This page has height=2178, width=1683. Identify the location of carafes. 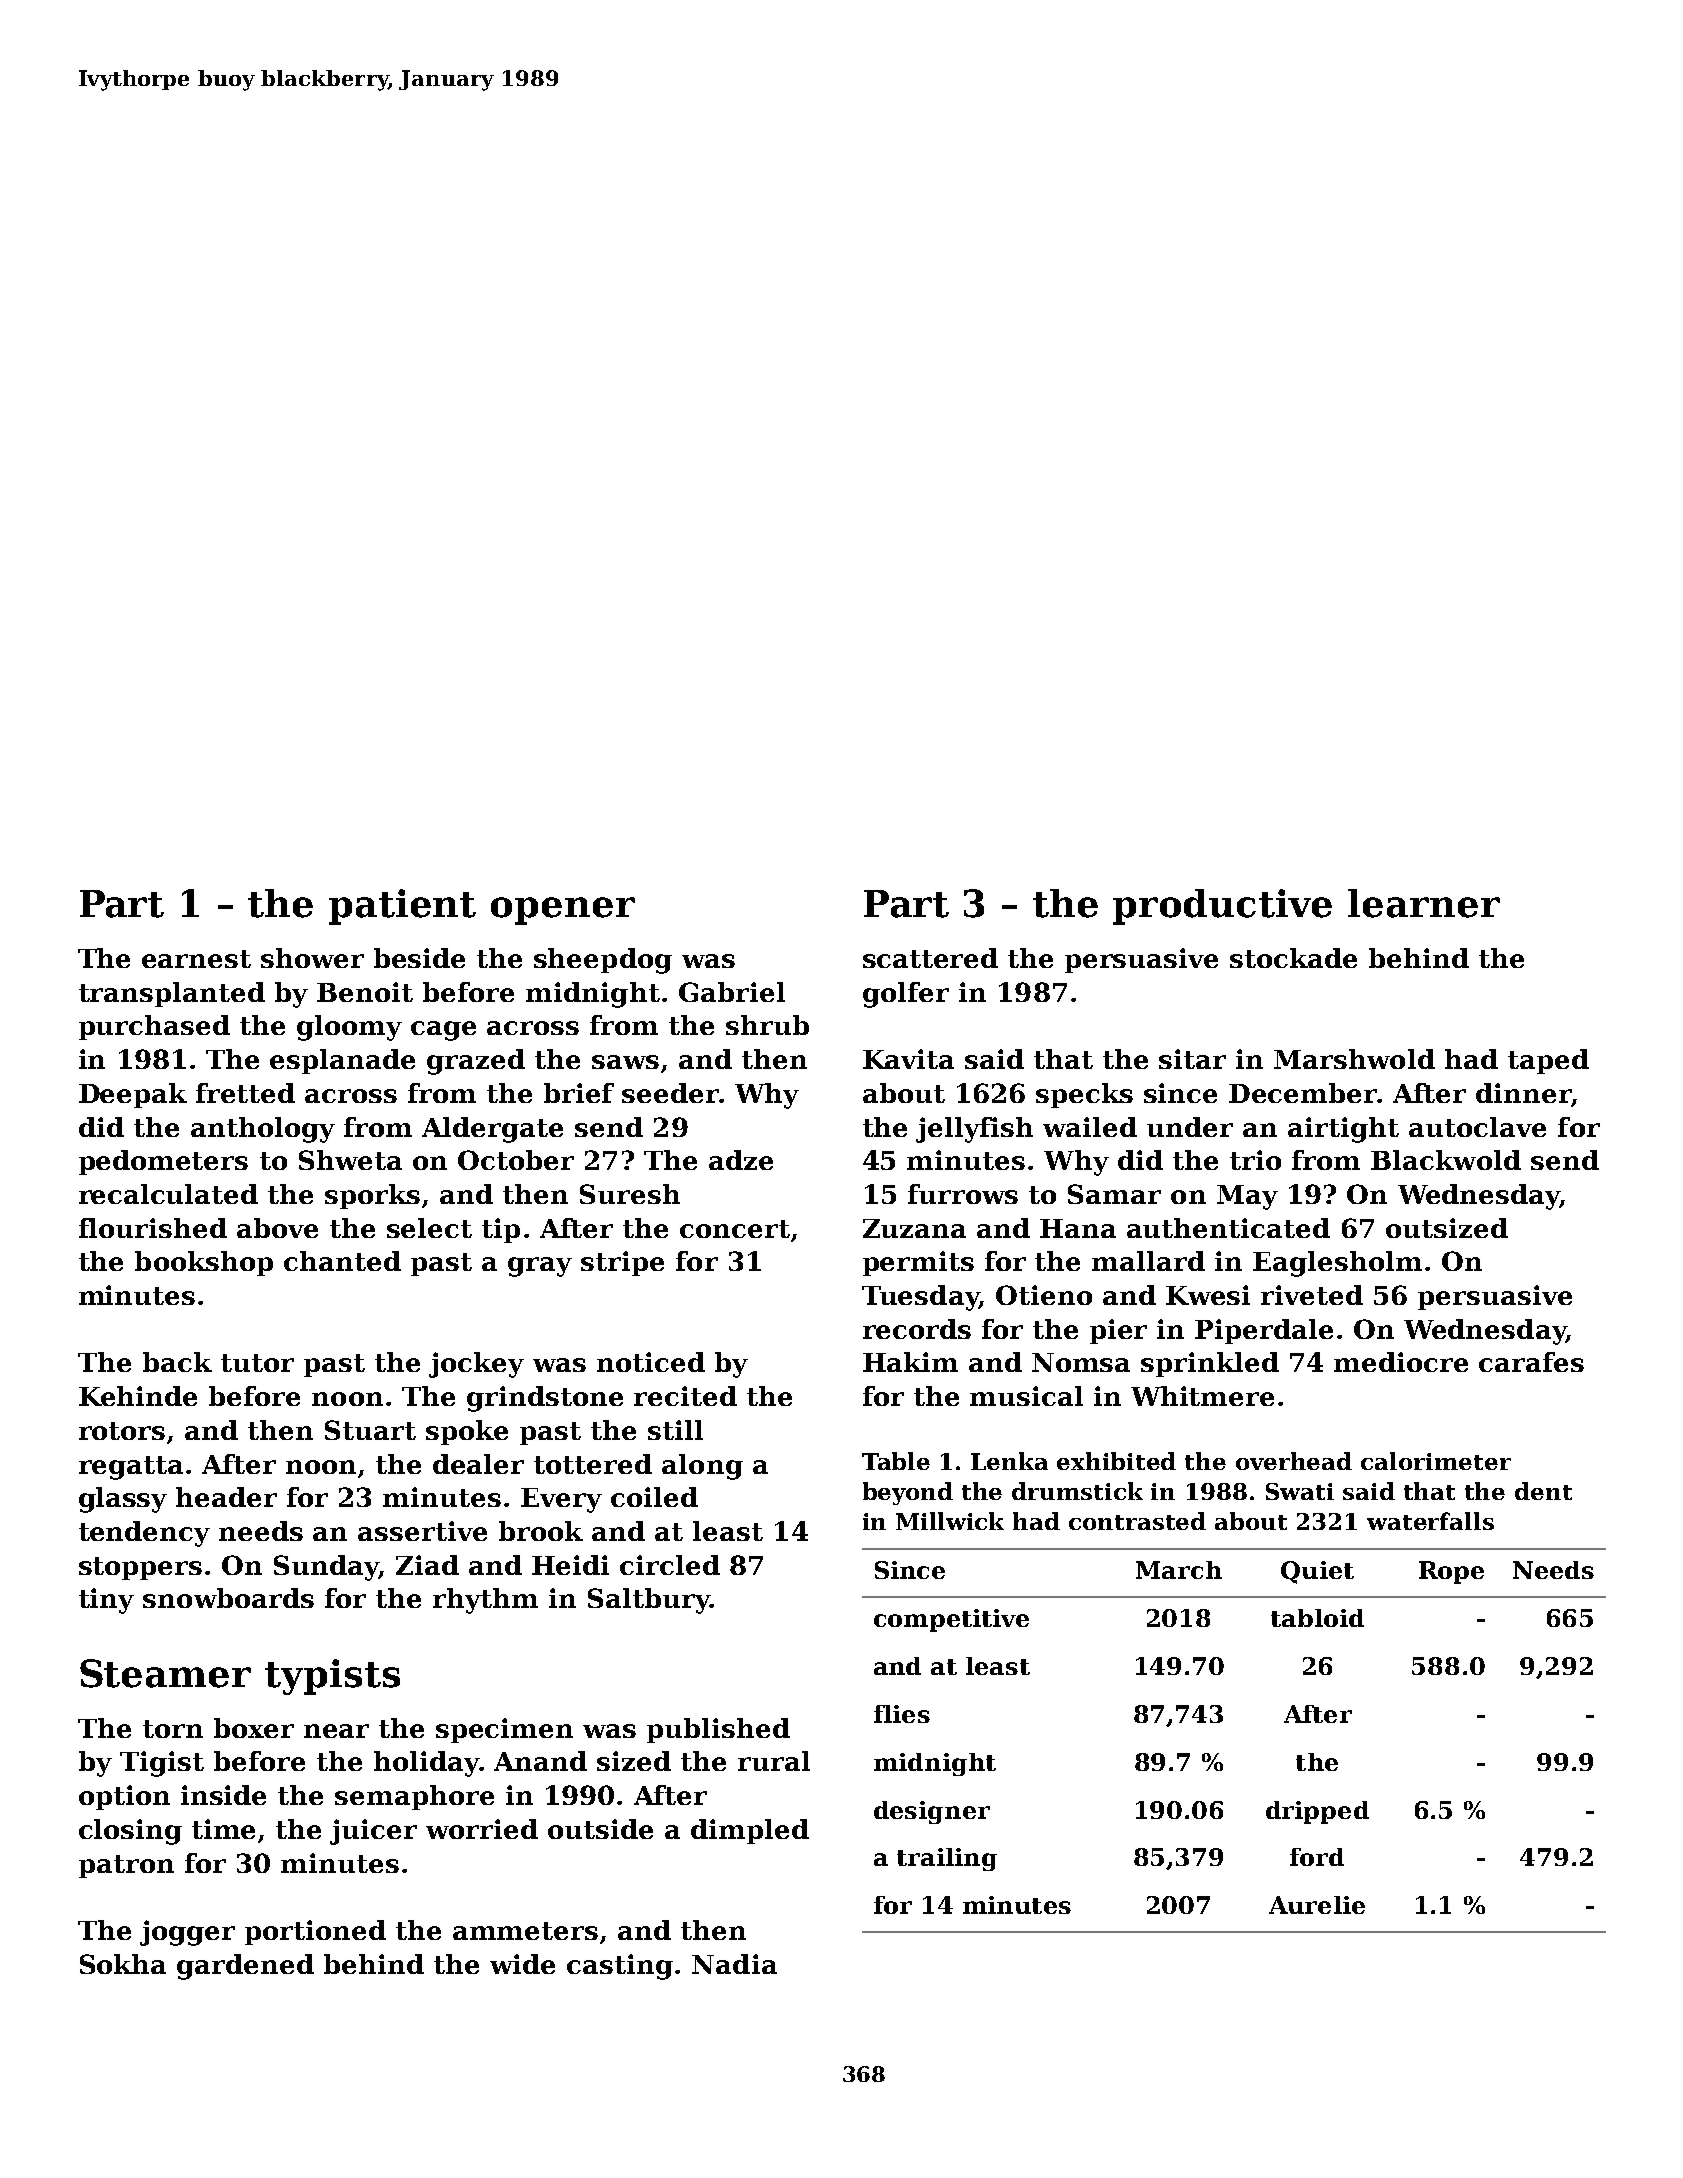
(1531, 1362).
